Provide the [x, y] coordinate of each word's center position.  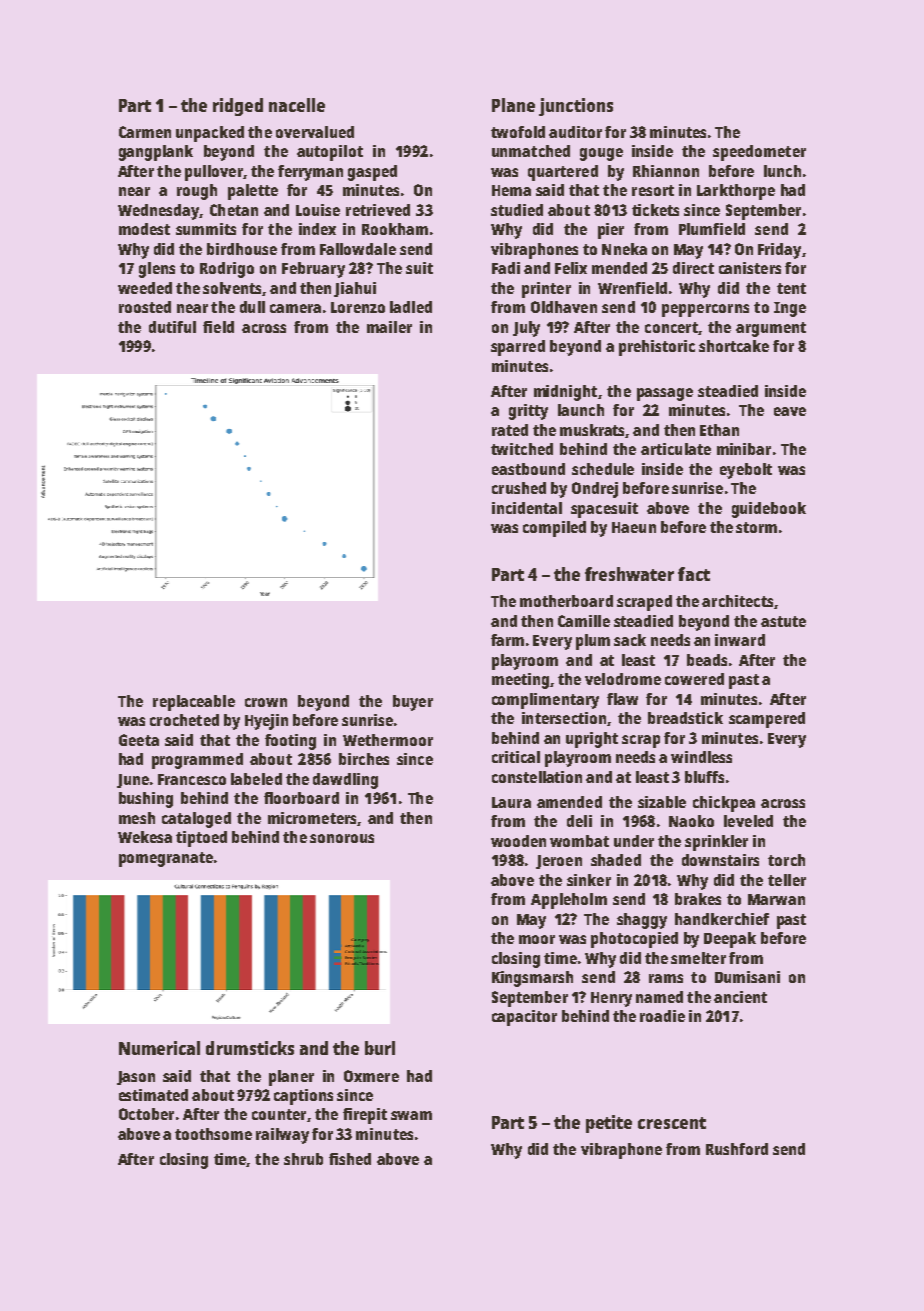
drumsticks [250, 1048]
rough [197, 192]
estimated [153, 1095]
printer [546, 290]
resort [653, 190]
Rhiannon [666, 171]
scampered [767, 720]
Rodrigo [227, 270]
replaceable [194, 703]
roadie [662, 1016]
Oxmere [371, 1076]
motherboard [566, 601]
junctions [576, 107]
